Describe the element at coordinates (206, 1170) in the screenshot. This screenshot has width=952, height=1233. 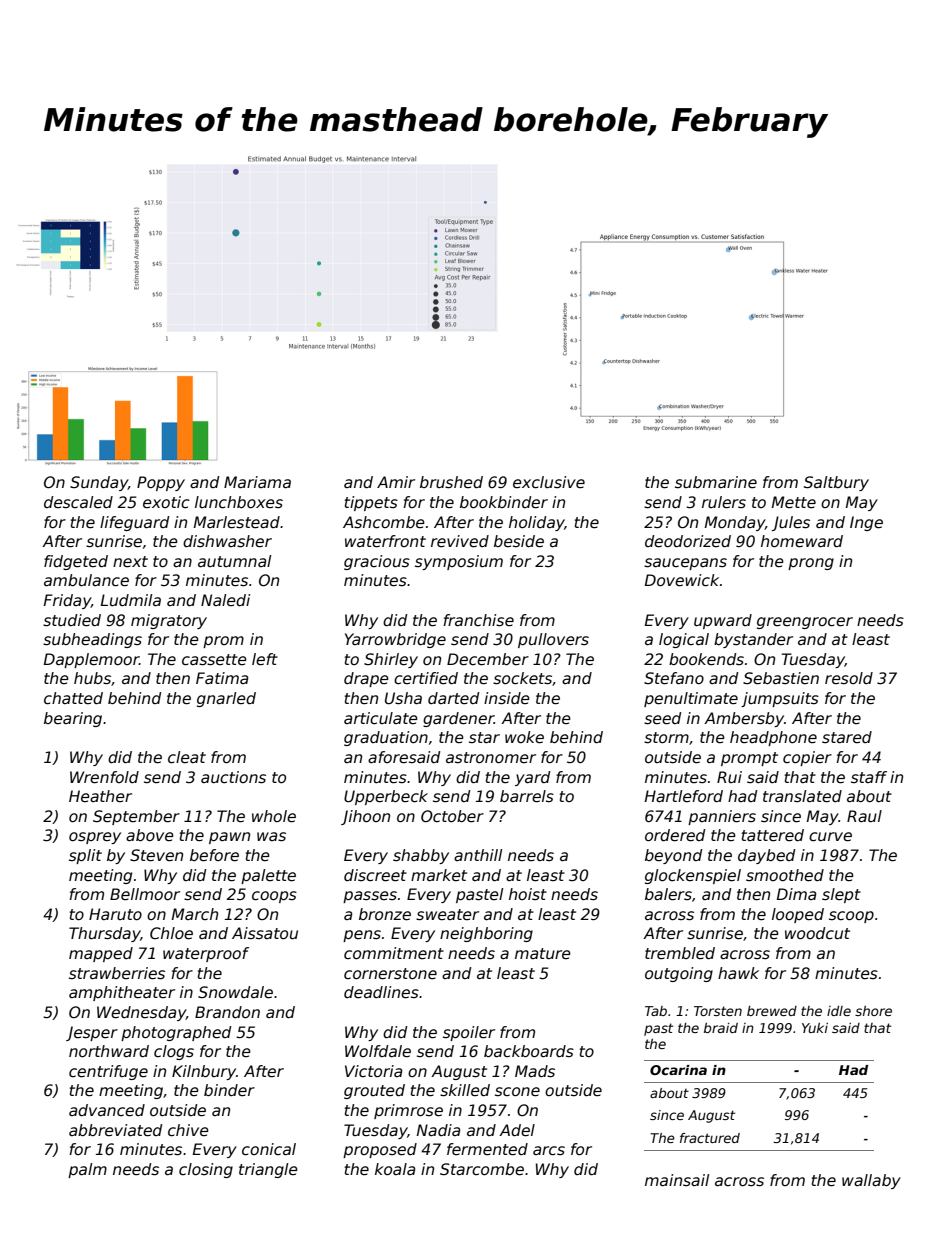
I see `closing` at that location.
